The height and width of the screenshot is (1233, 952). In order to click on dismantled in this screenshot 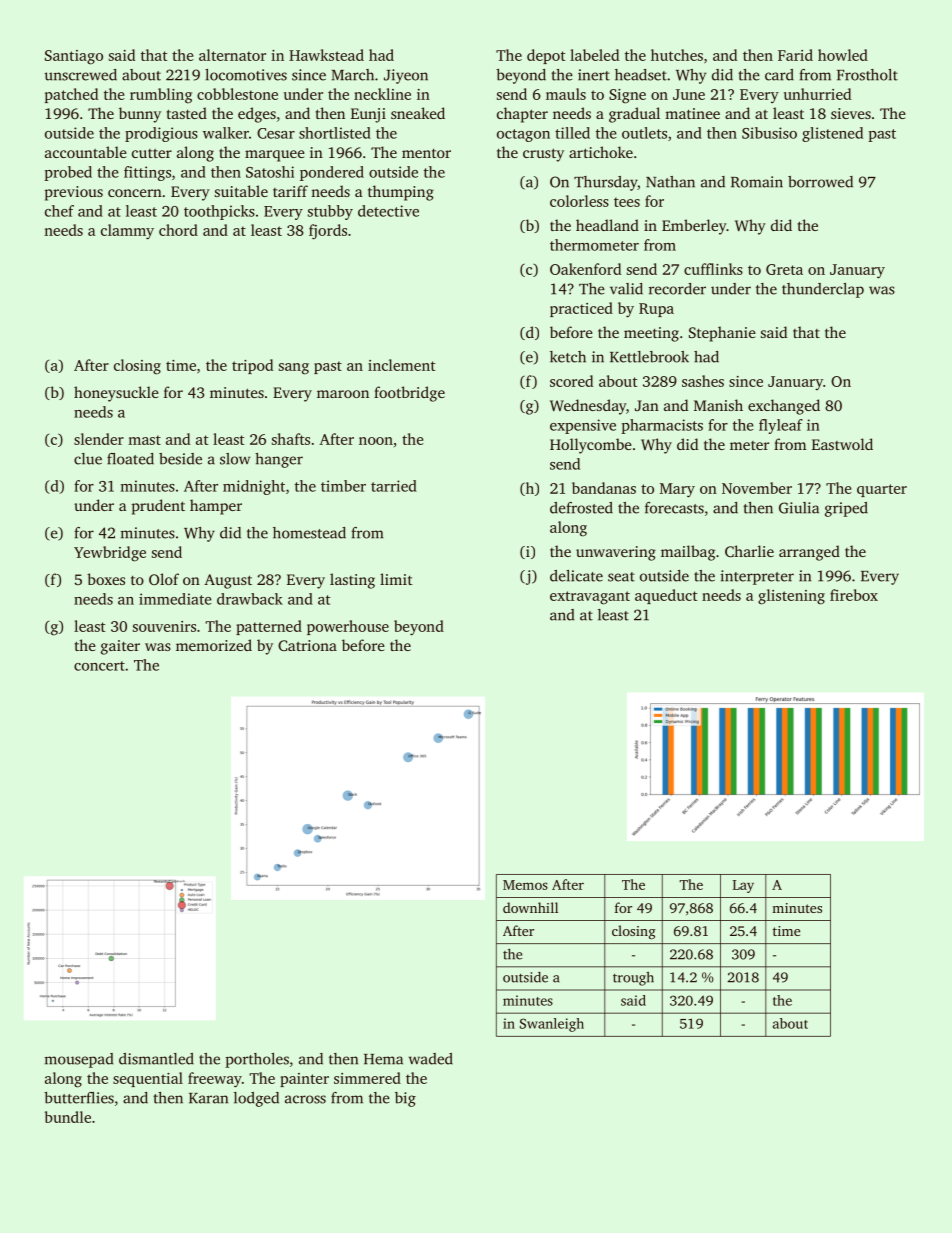, I will do `click(156, 1059)`.
